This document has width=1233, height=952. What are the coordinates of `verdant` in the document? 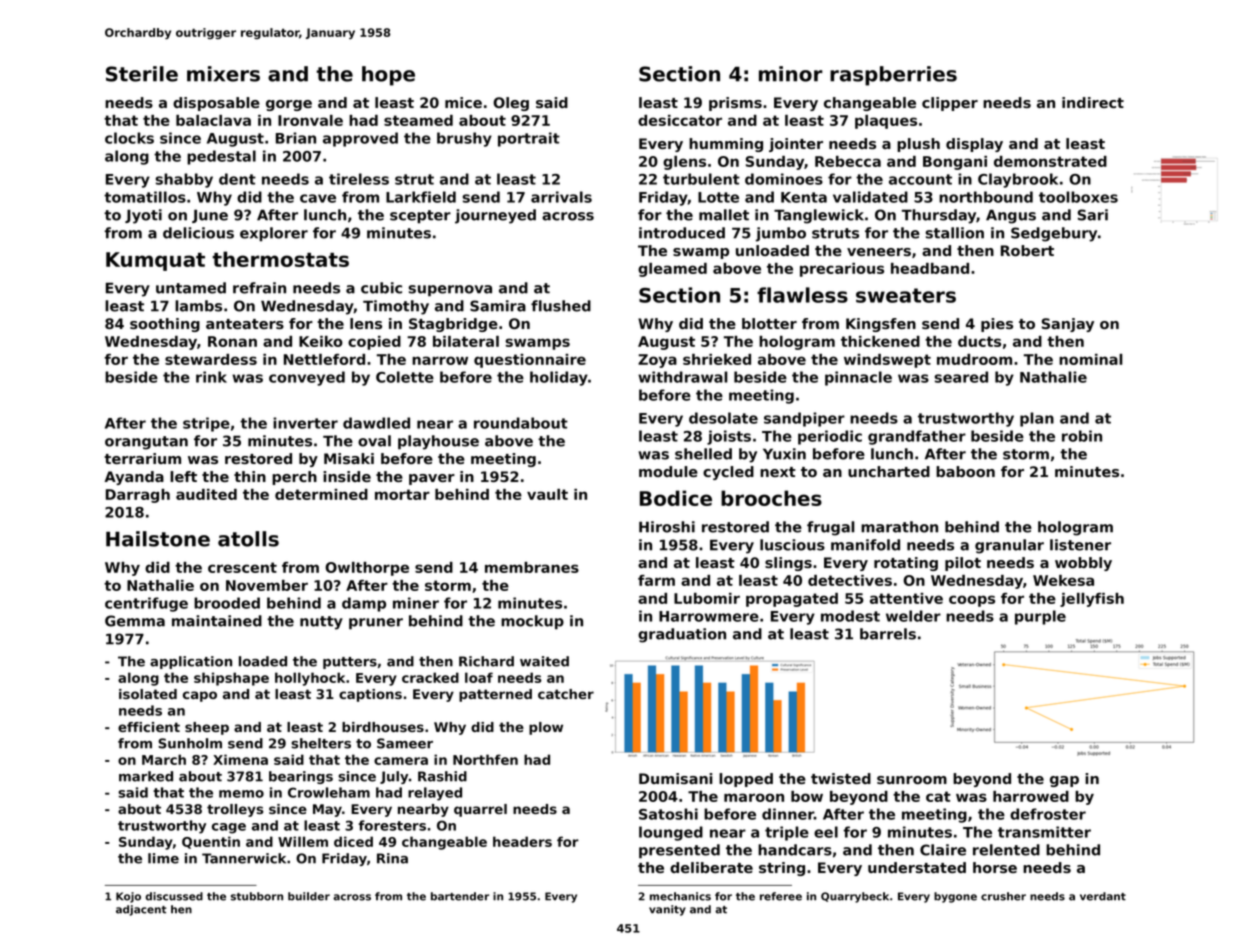 It's located at (1103, 896).
